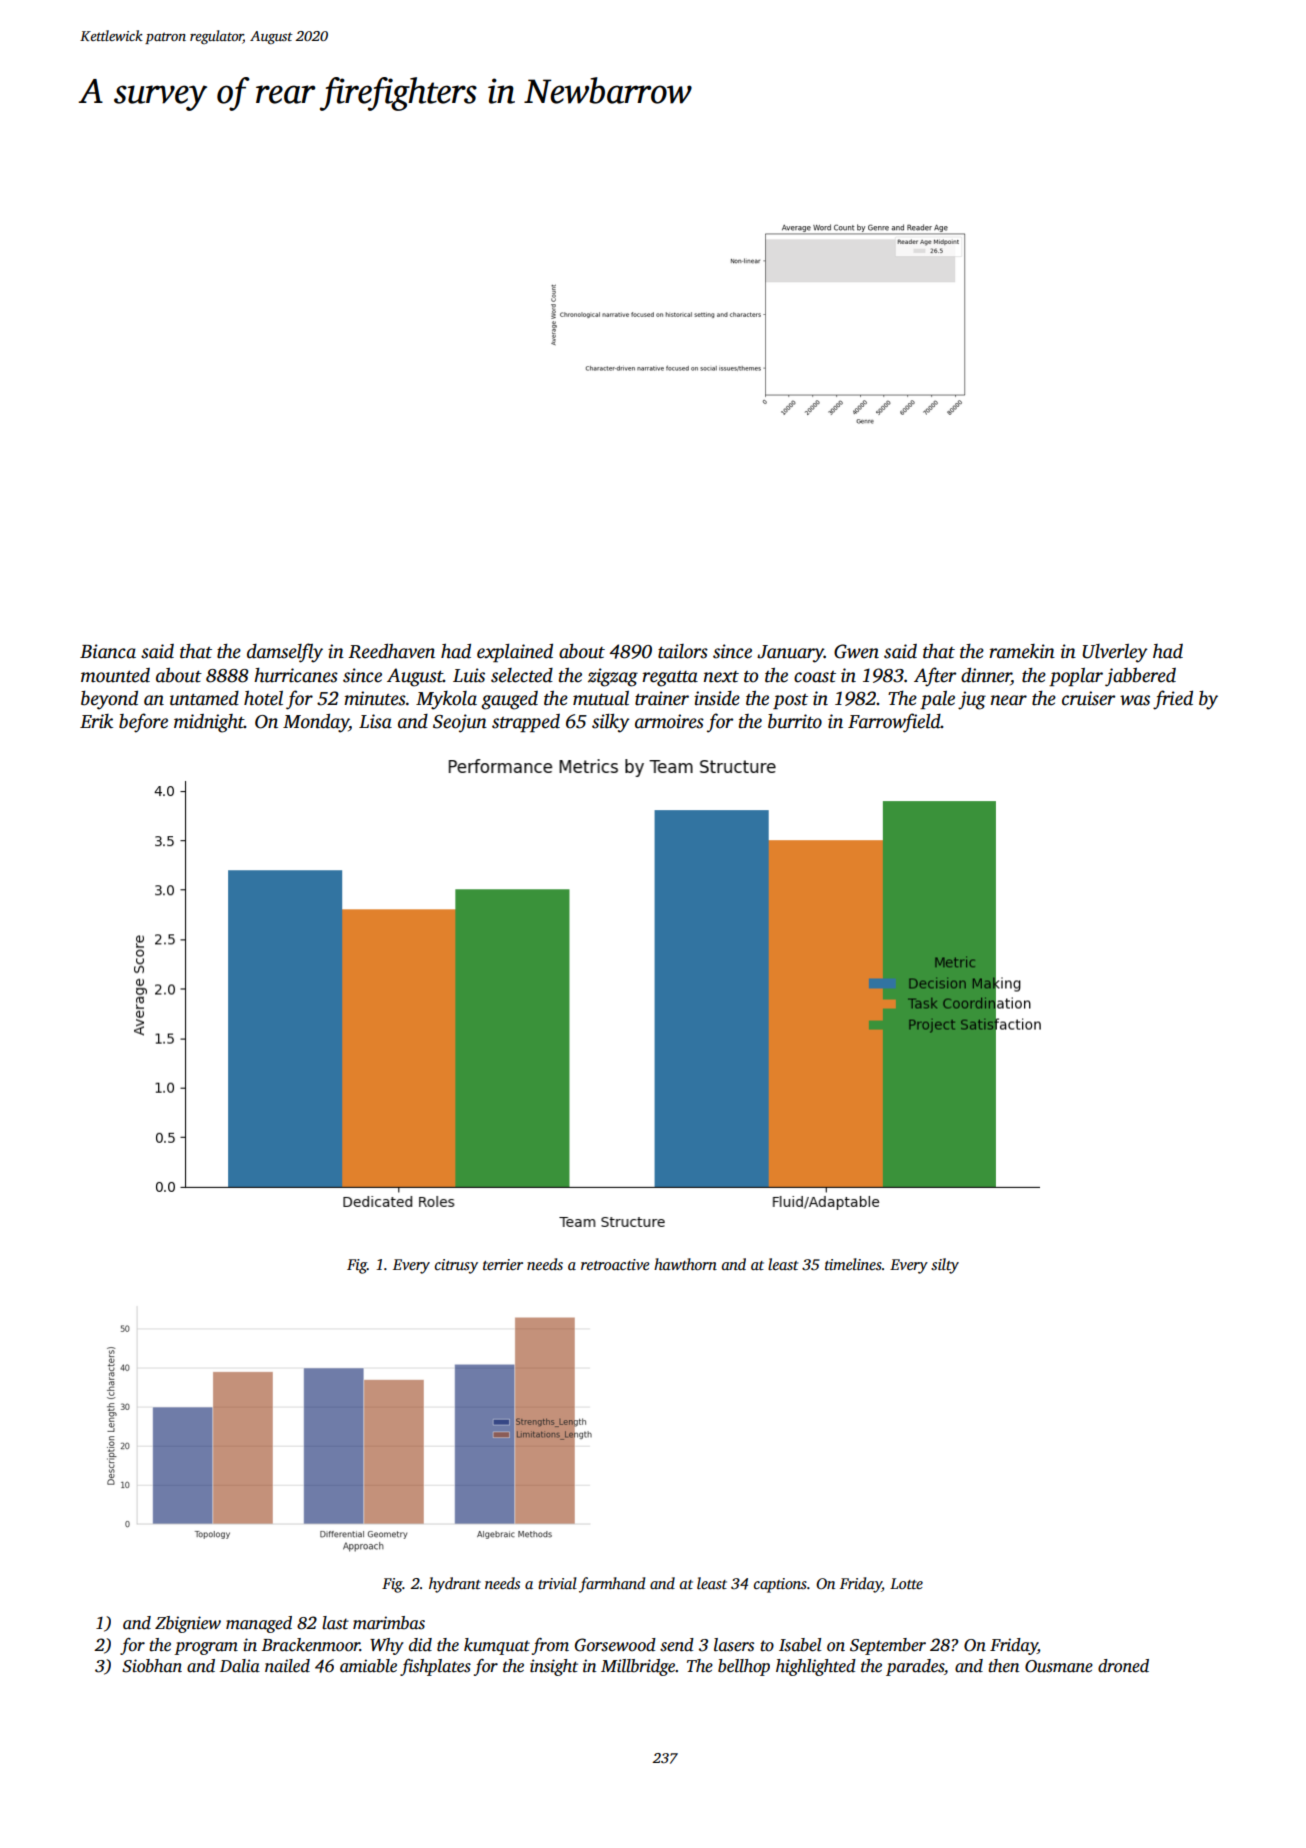 The image size is (1306, 1848). Describe the element at coordinates (455, 1585) in the image. I see `hydrant` at that location.
